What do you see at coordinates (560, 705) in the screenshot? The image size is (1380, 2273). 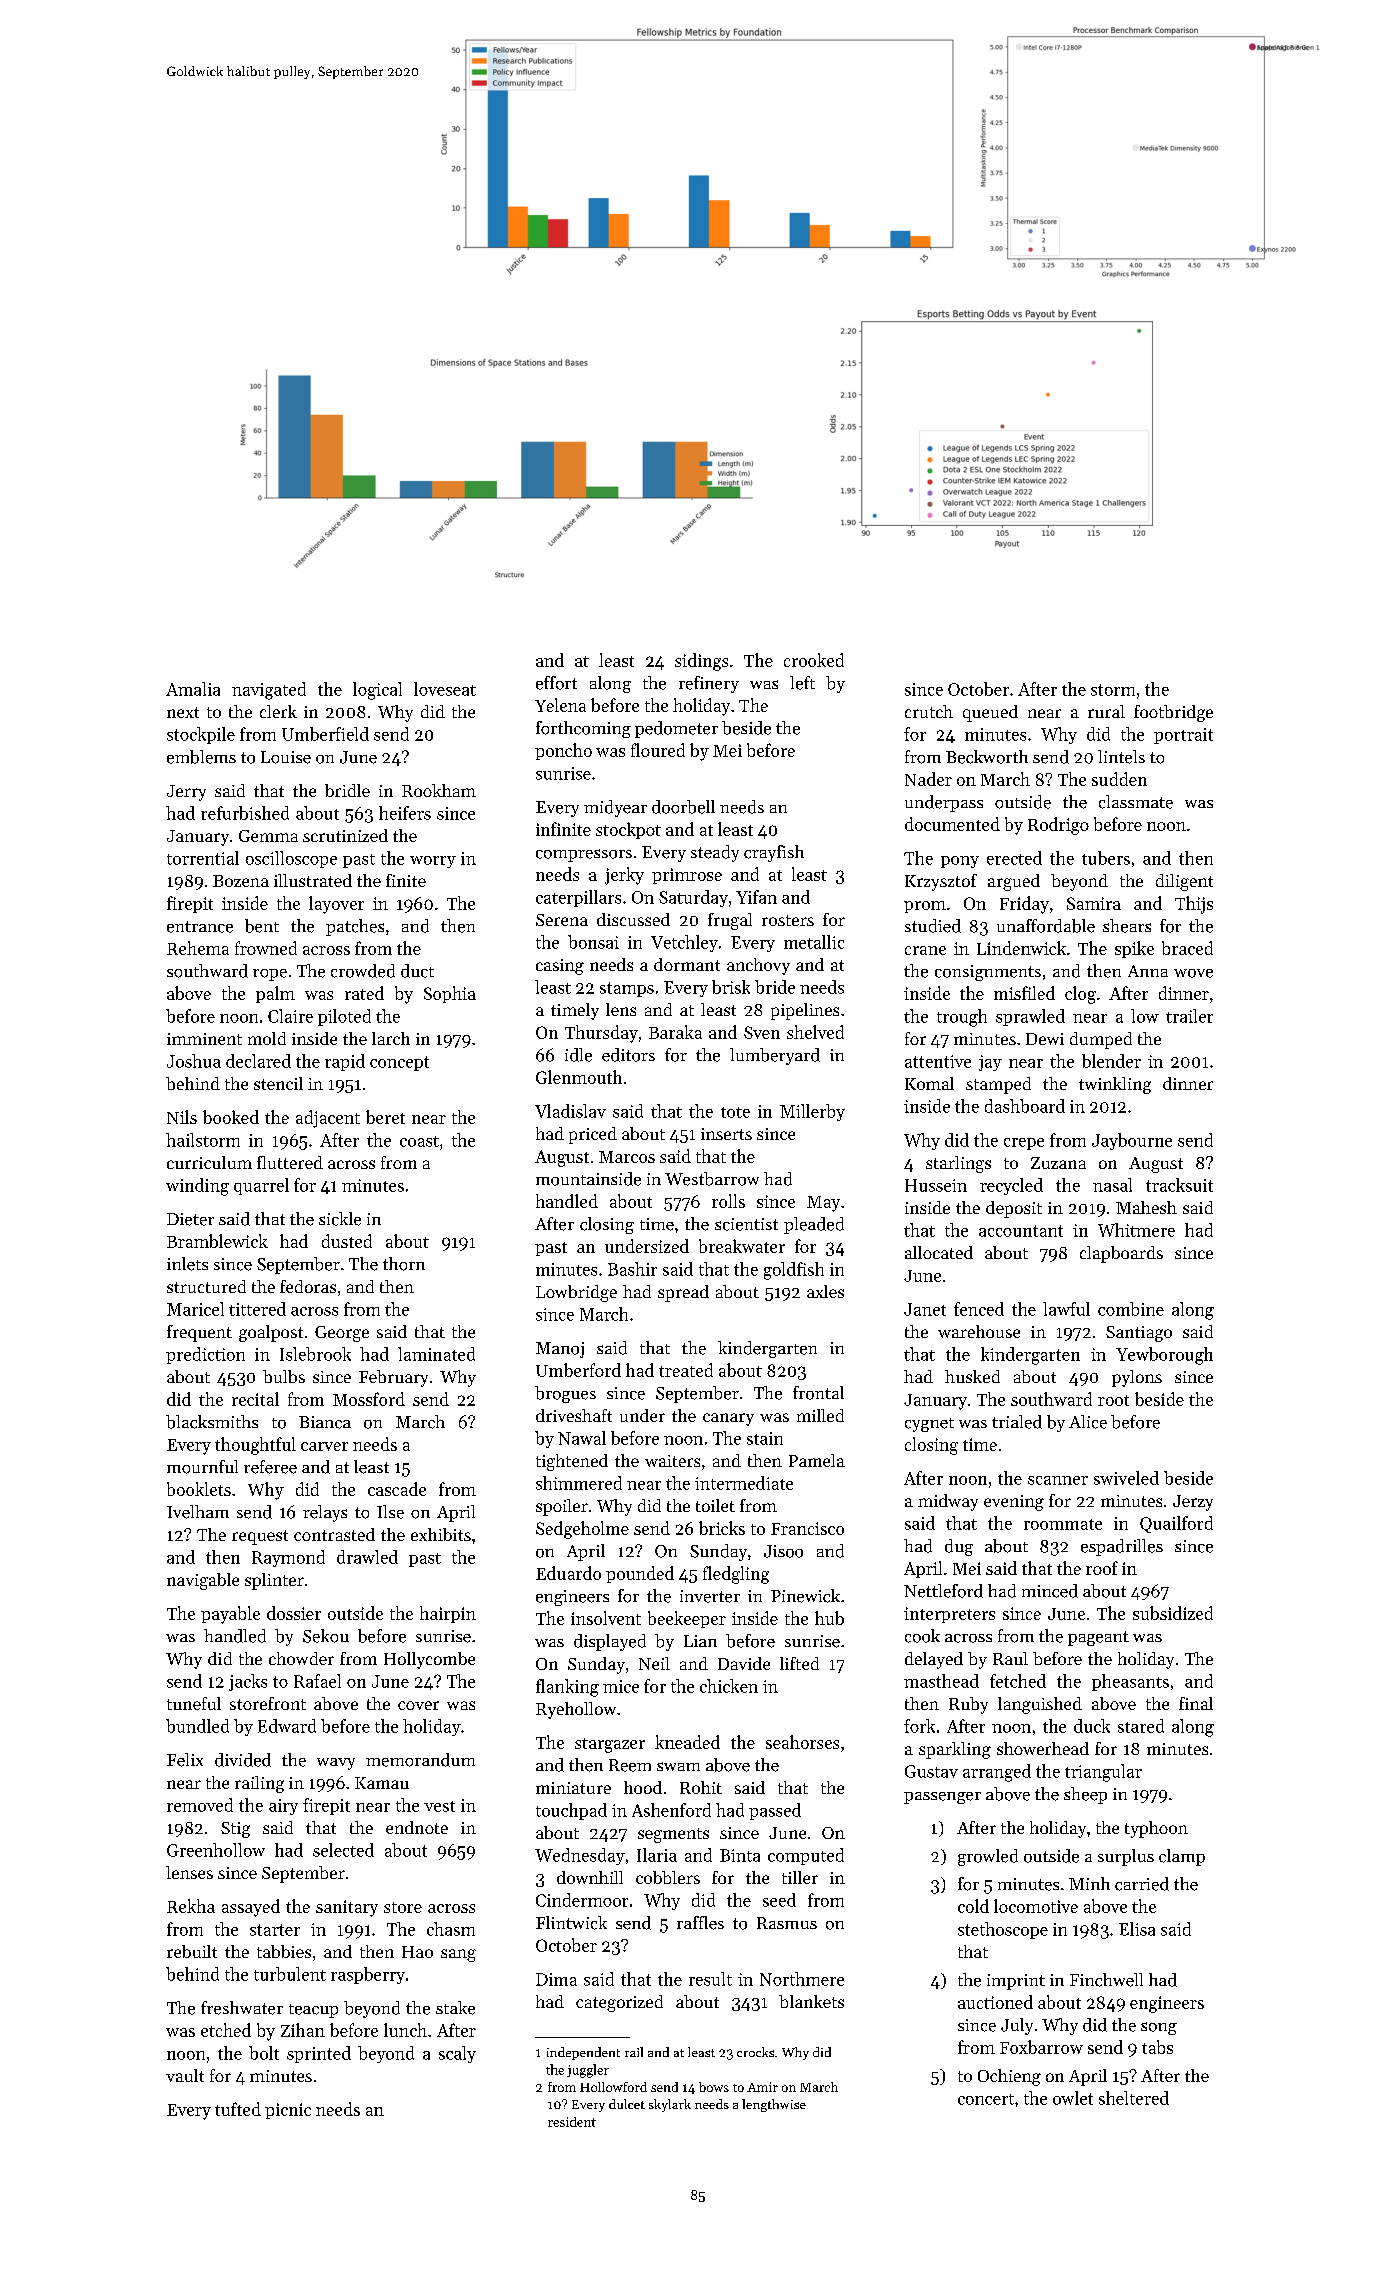 I see `Yelena` at bounding box center [560, 705].
